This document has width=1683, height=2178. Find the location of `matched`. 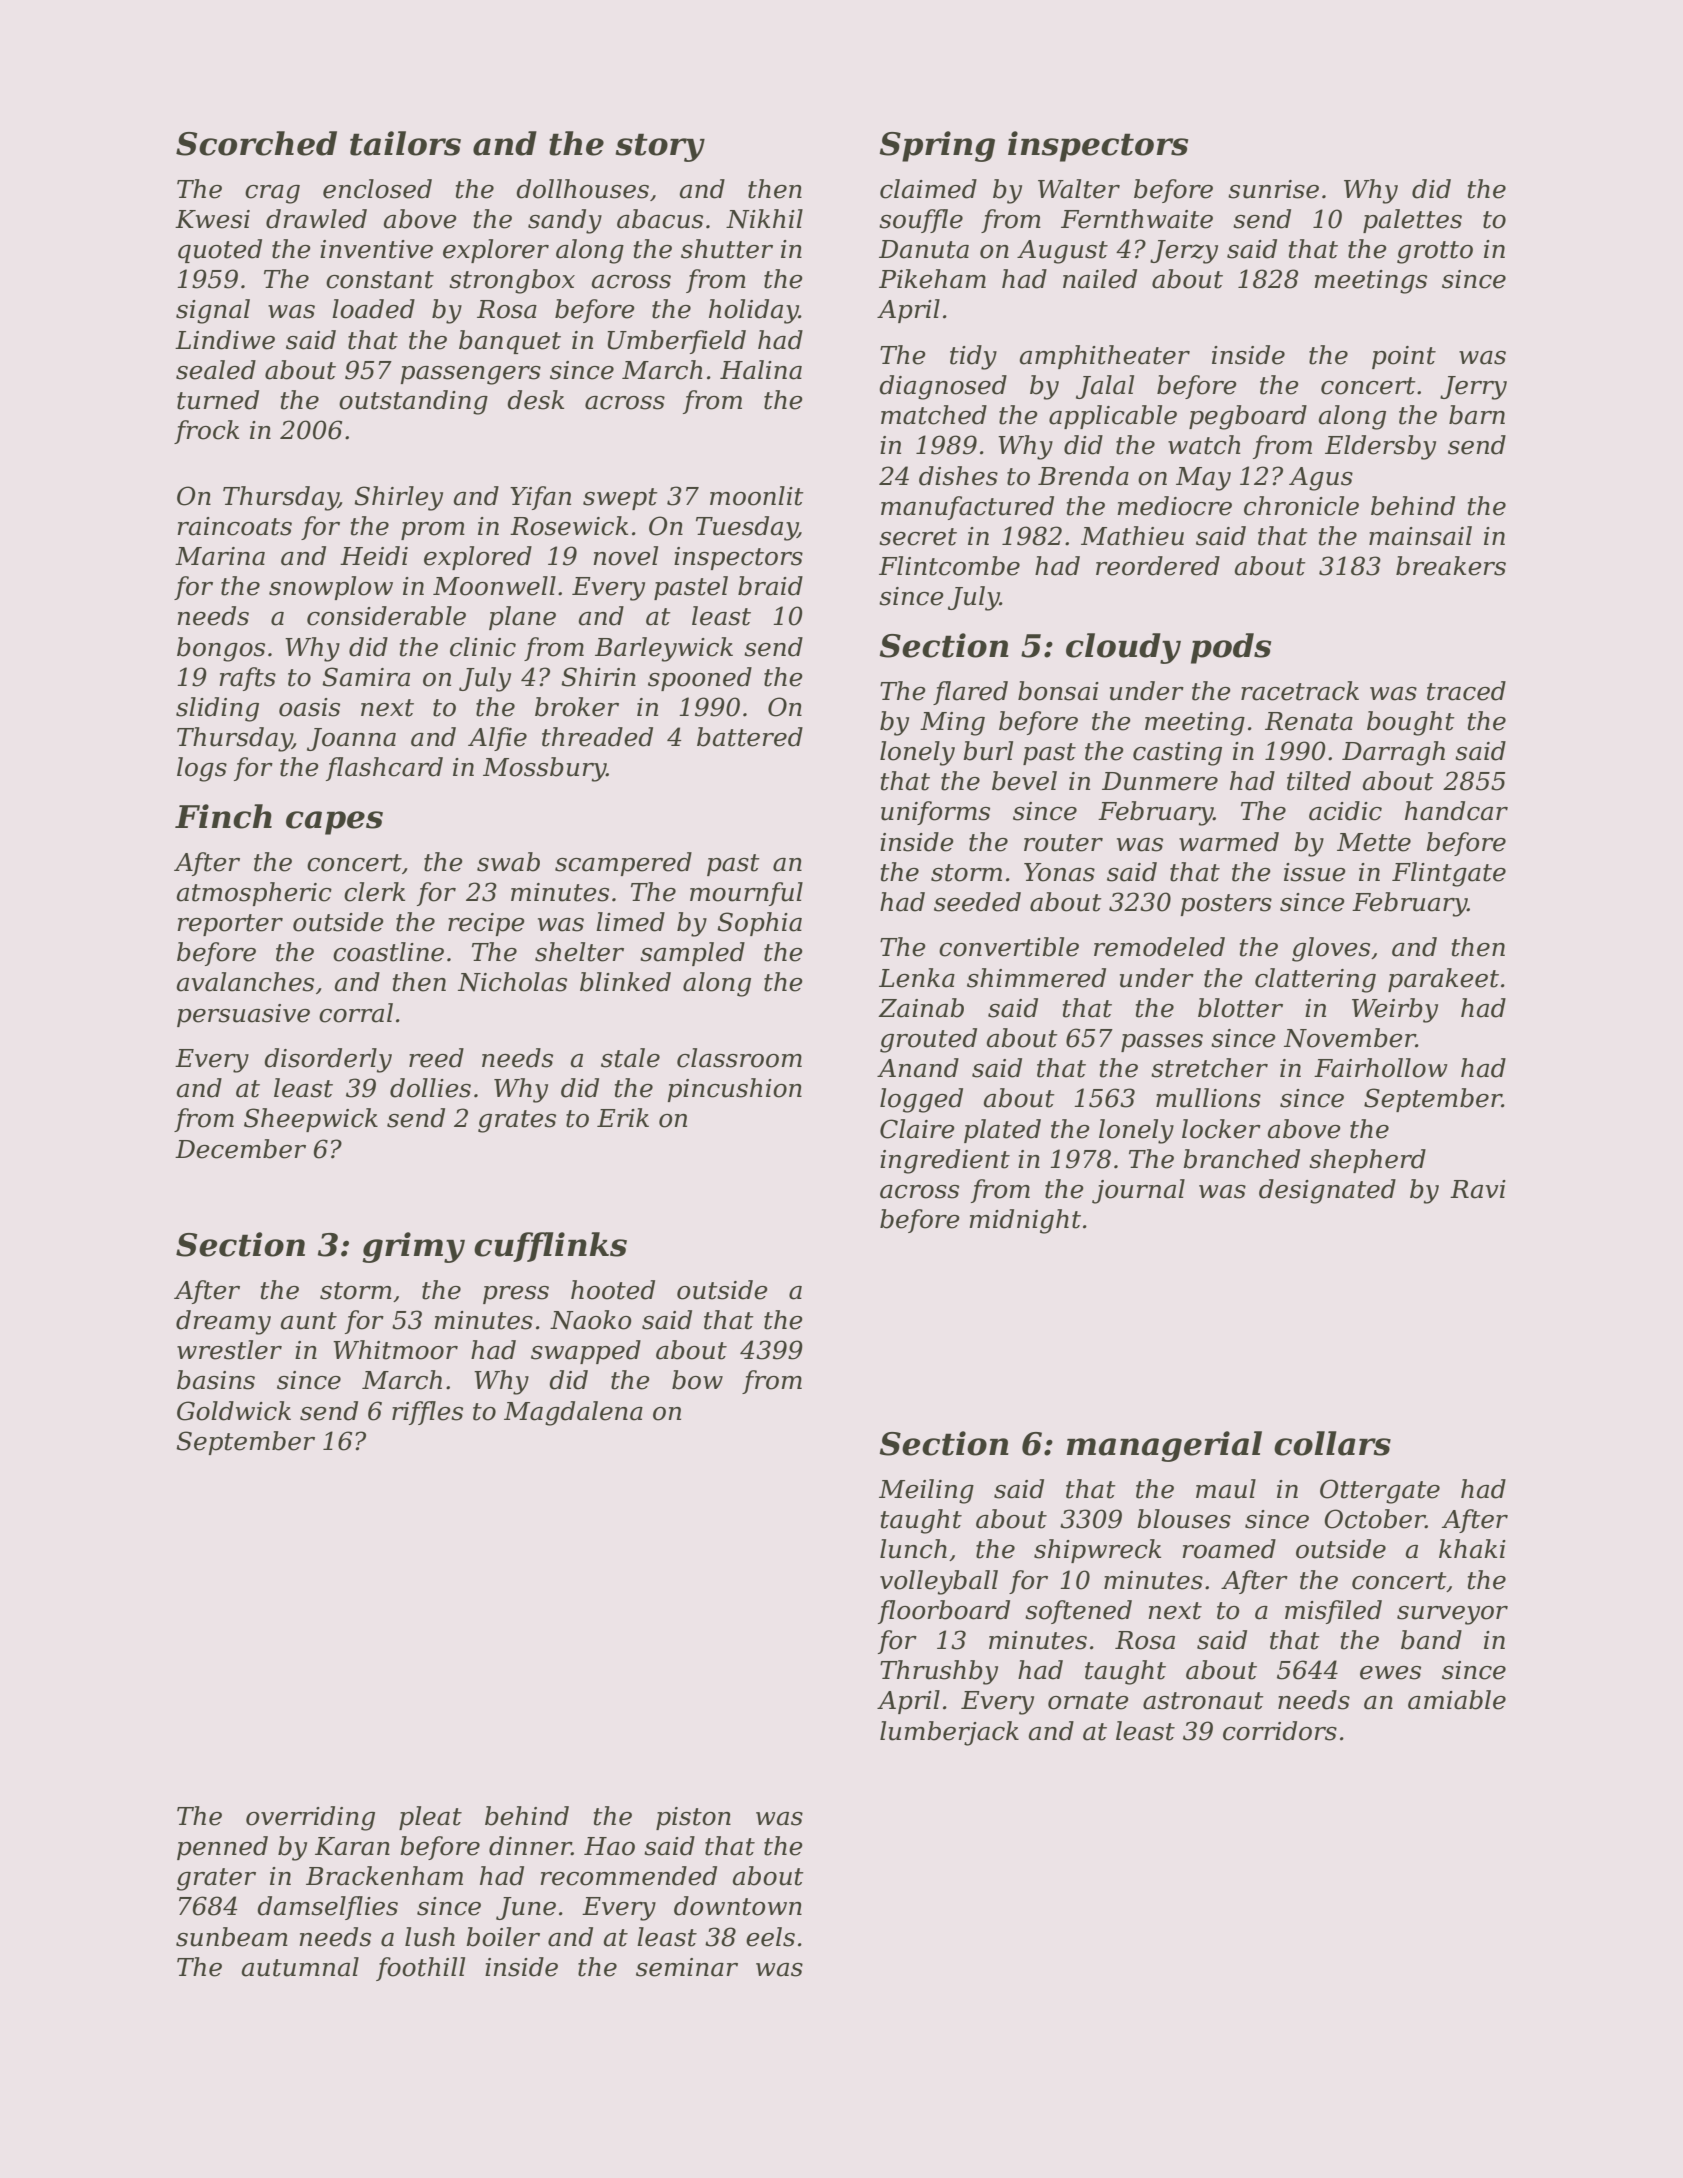

matched is located at coordinates (934, 415).
